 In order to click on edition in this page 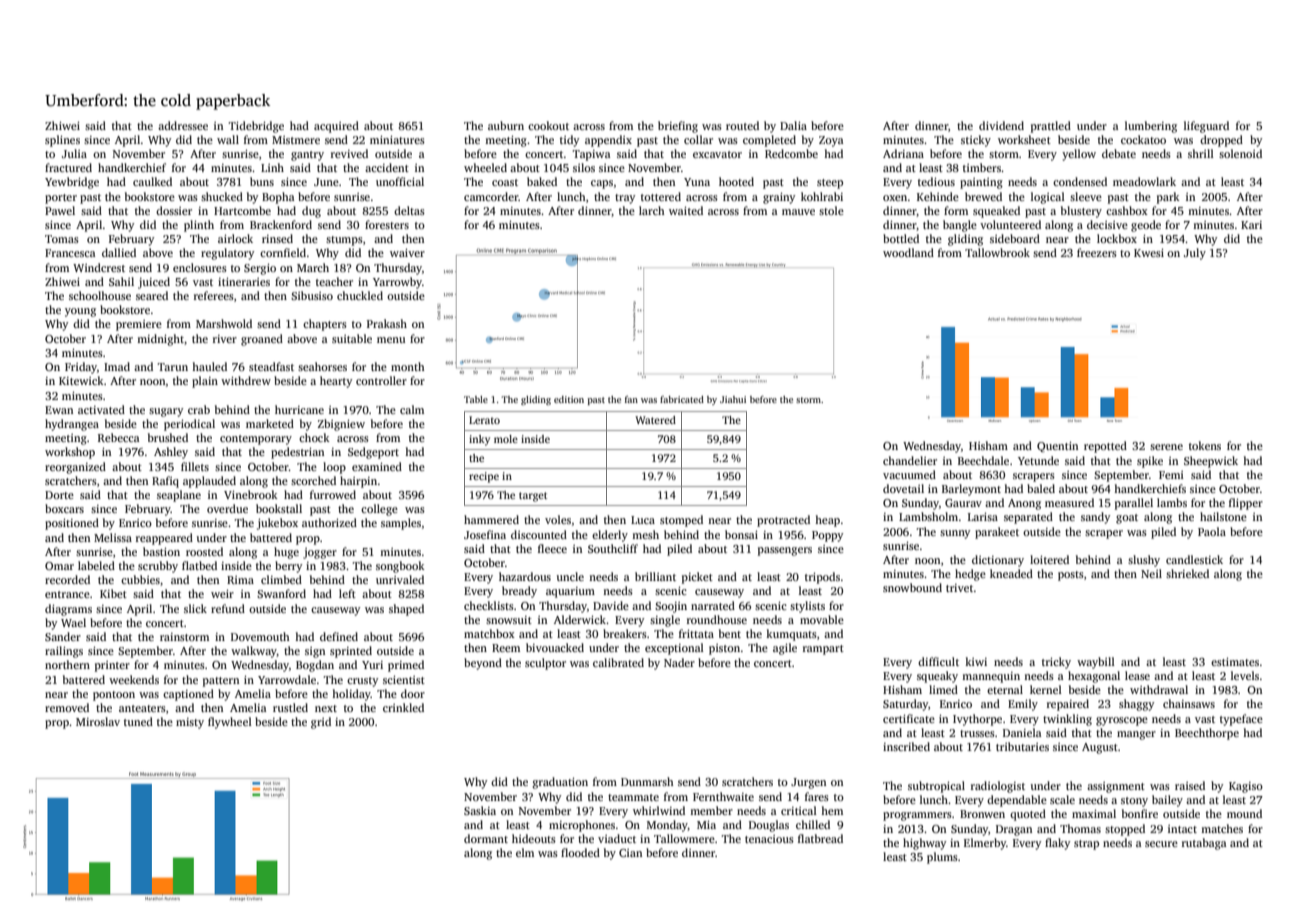, I will do `click(569, 399)`.
